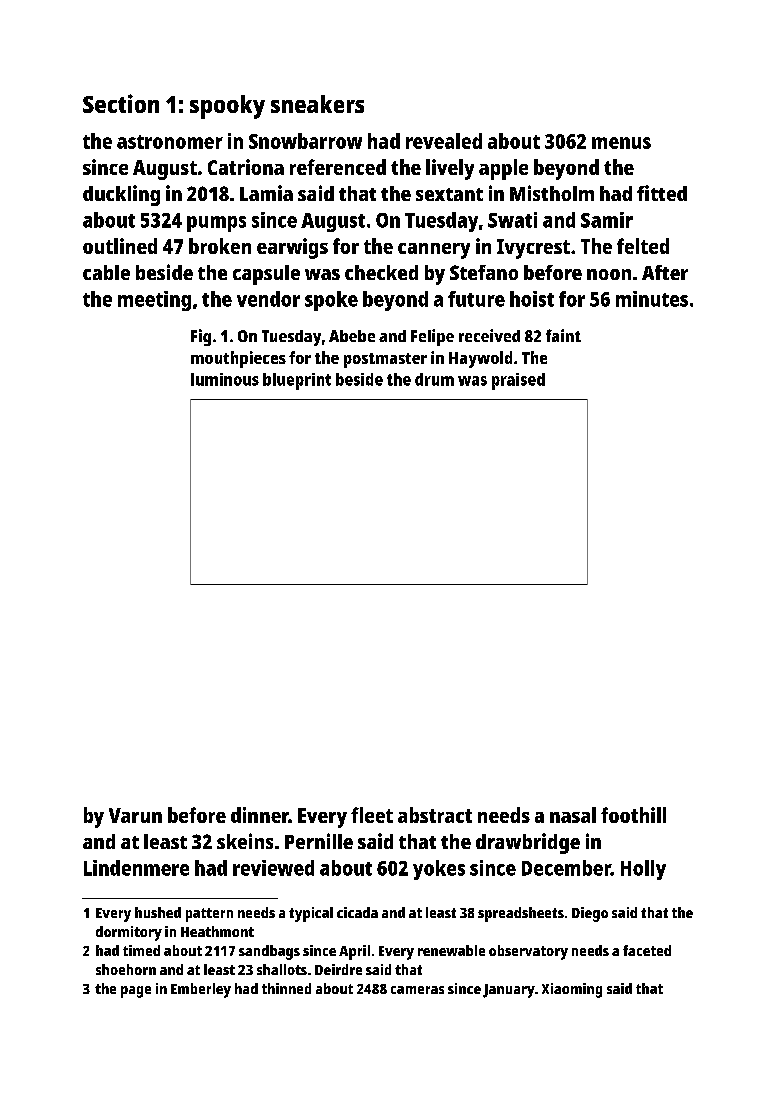  What do you see at coordinates (484, 272) in the screenshot?
I see `Stefano` at bounding box center [484, 272].
